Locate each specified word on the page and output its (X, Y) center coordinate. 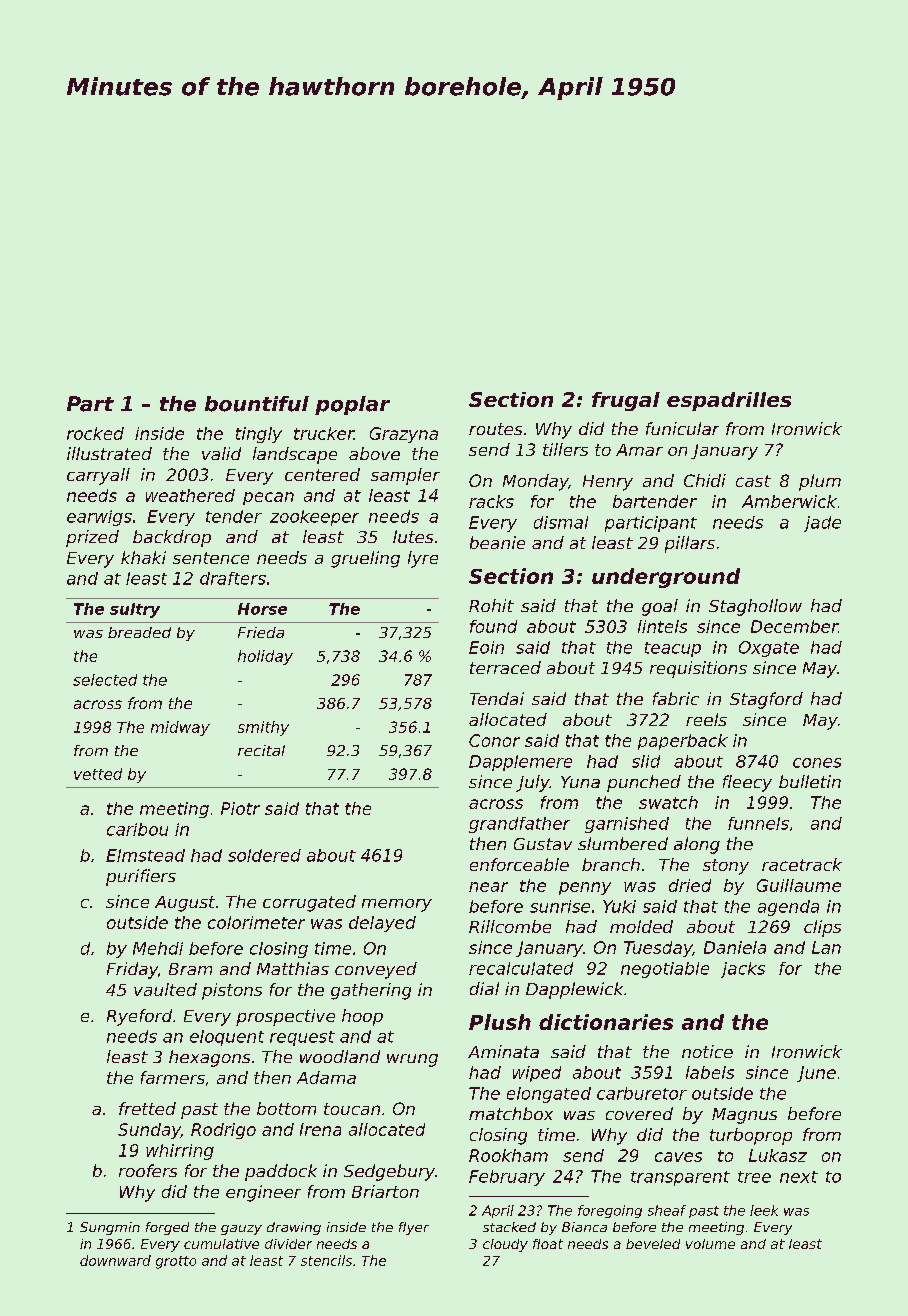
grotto (176, 1262)
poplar (352, 405)
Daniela (735, 947)
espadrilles (729, 401)
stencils (326, 1260)
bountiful (257, 404)
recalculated (521, 968)
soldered (264, 855)
